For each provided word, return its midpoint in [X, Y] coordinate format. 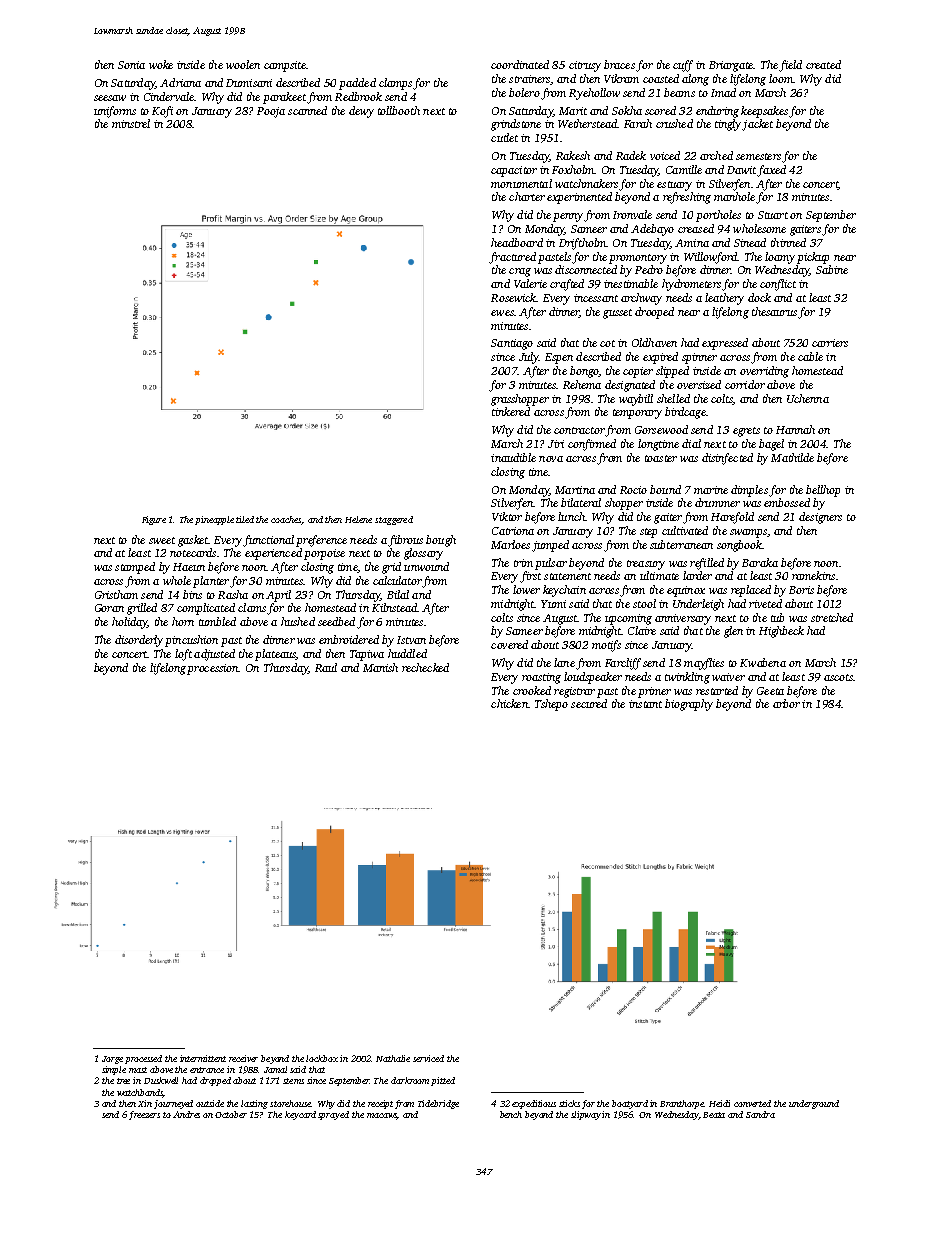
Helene [358, 519]
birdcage [685, 413]
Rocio [633, 490]
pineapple [214, 520]
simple [114, 1070]
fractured [512, 258]
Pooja [271, 112]
